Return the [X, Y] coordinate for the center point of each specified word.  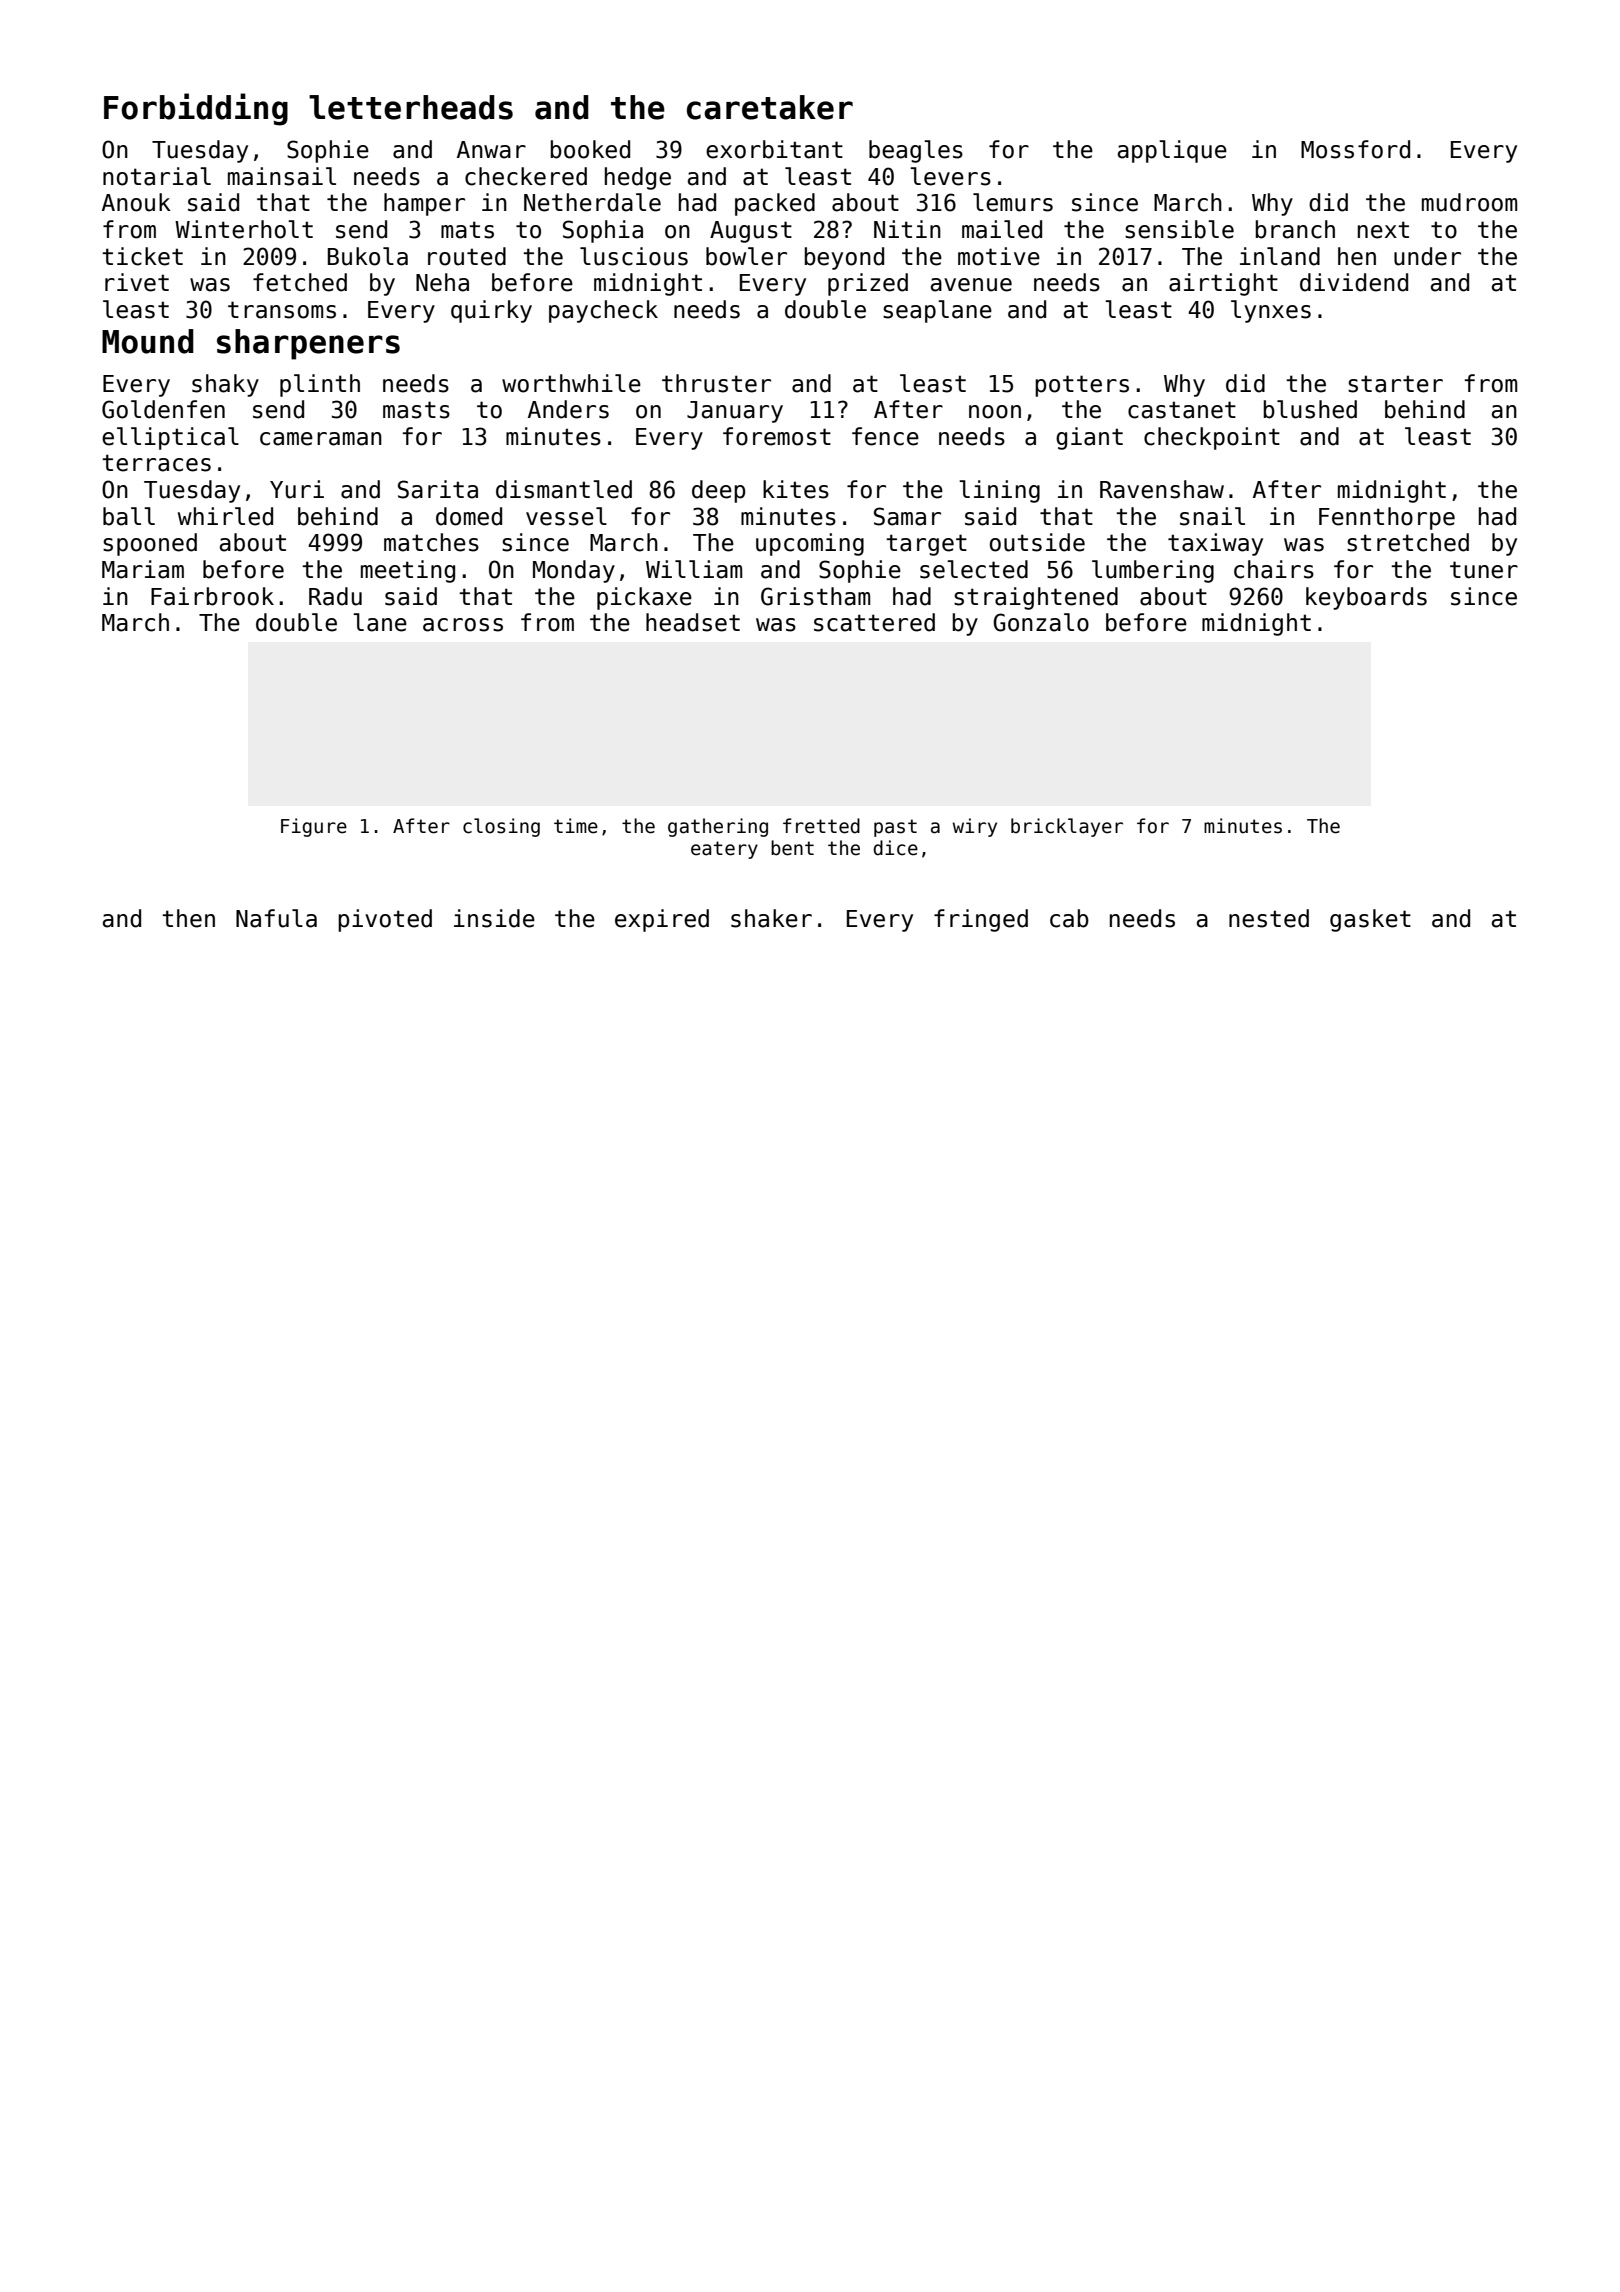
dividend [1354, 282]
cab [1069, 918]
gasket [1370, 920]
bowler [746, 256]
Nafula [276, 918]
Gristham [815, 596]
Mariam [143, 569]
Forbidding [196, 109]
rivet [137, 282]
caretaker [770, 107]
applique [1172, 151]
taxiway [1215, 544]
